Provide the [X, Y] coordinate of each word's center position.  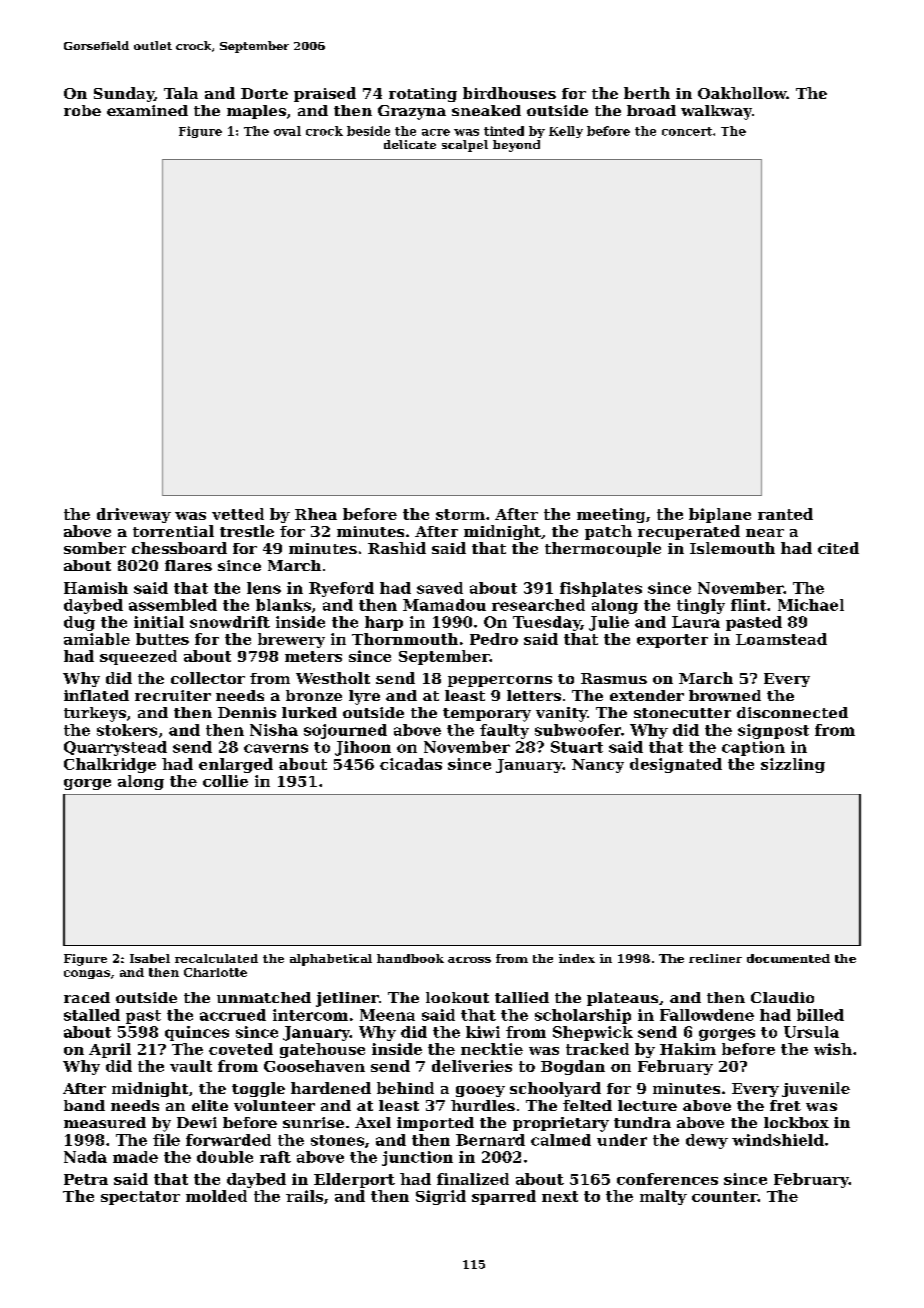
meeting [611, 515]
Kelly [566, 132]
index [577, 958]
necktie [492, 1049]
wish [833, 1049]
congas [87, 974]
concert [687, 131]
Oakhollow [742, 93]
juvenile [816, 1089]
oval [287, 131]
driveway [134, 515]
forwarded [228, 1140]
